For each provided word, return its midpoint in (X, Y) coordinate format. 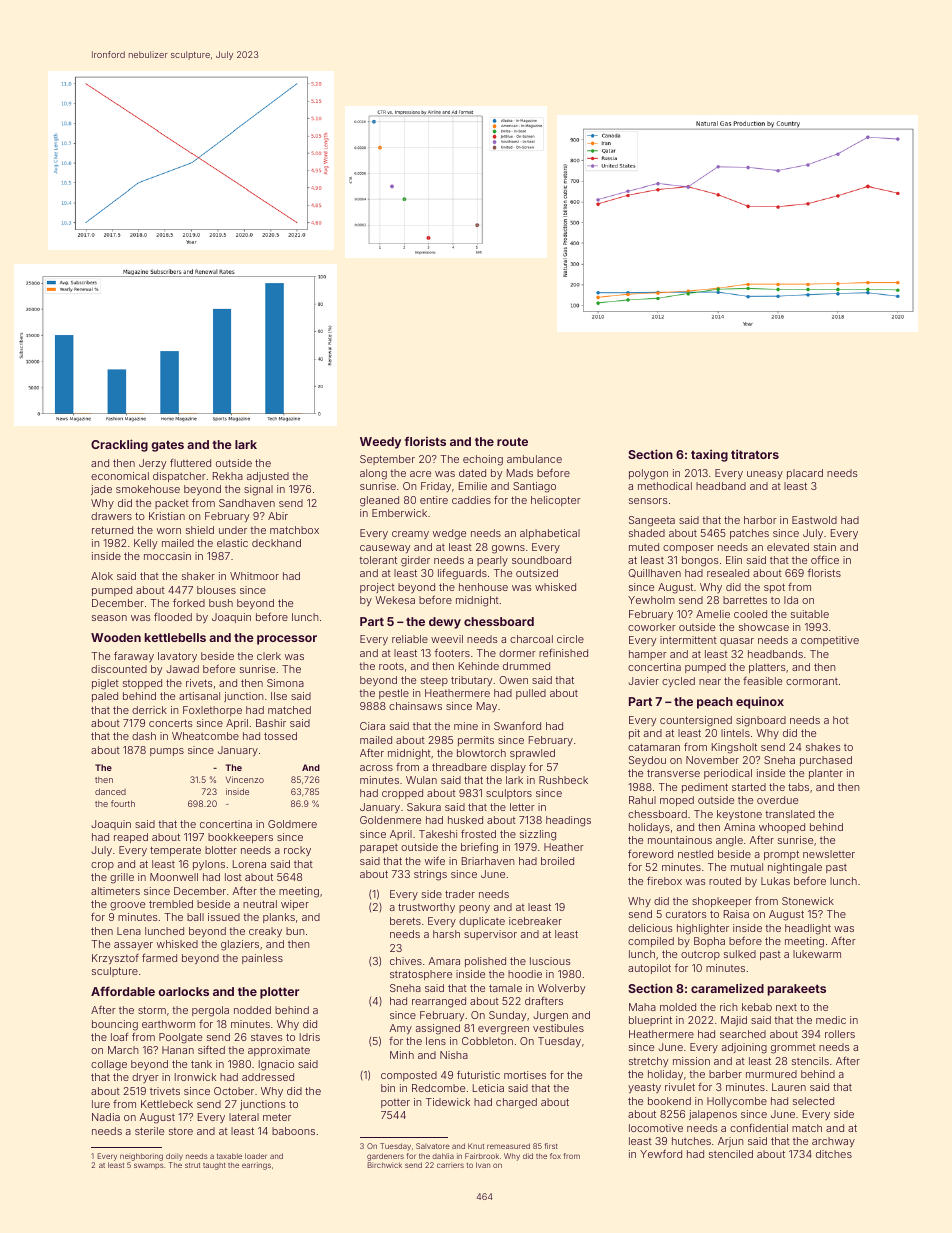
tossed (280, 736)
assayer (133, 946)
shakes (823, 747)
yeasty (644, 1088)
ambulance (534, 459)
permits (476, 741)
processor (287, 640)
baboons (293, 1131)
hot (841, 720)
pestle (394, 694)
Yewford (661, 1153)
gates (167, 446)
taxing (709, 455)
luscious (550, 961)
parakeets (797, 990)
